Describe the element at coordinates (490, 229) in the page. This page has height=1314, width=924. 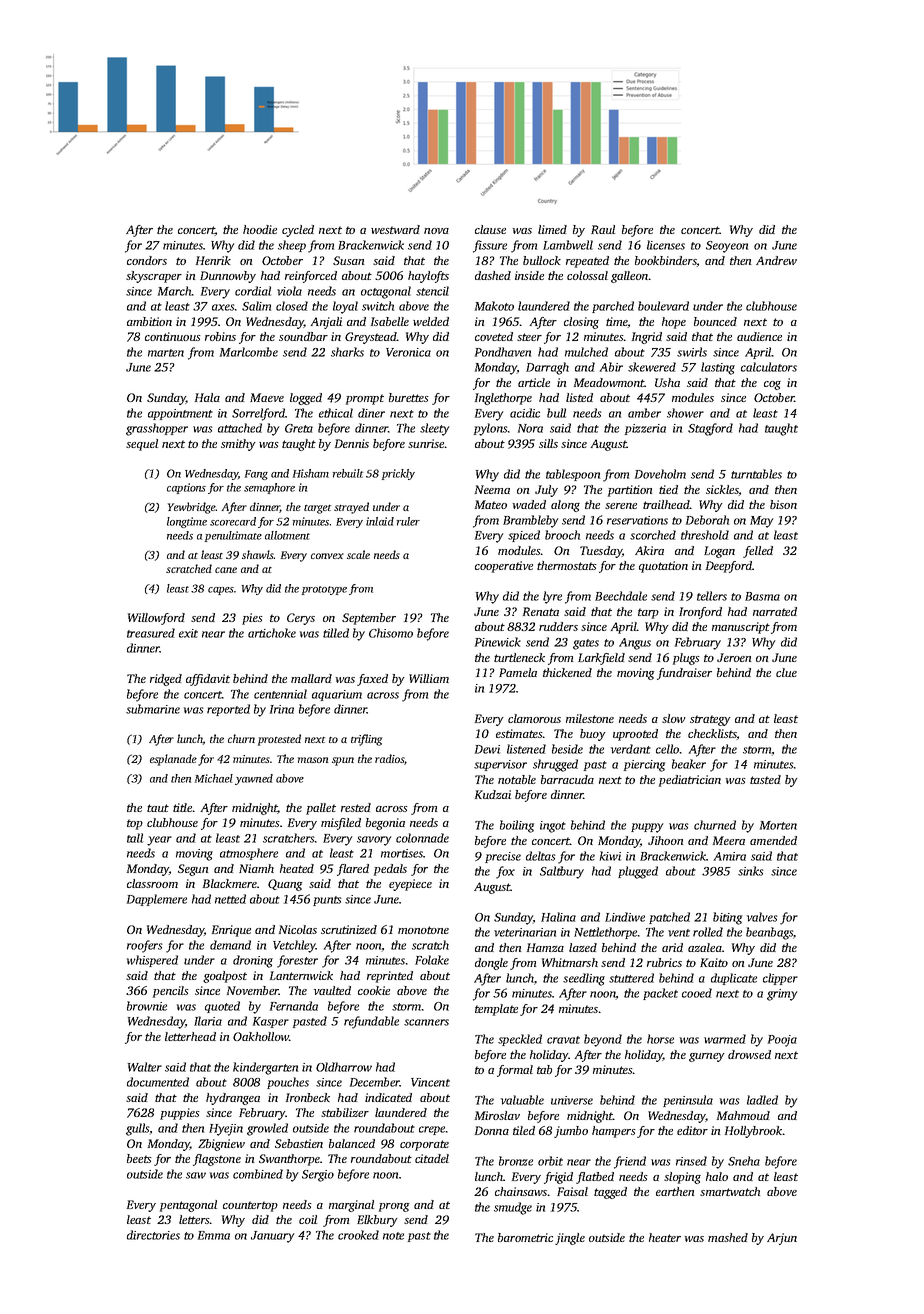
I see `clause` at that location.
